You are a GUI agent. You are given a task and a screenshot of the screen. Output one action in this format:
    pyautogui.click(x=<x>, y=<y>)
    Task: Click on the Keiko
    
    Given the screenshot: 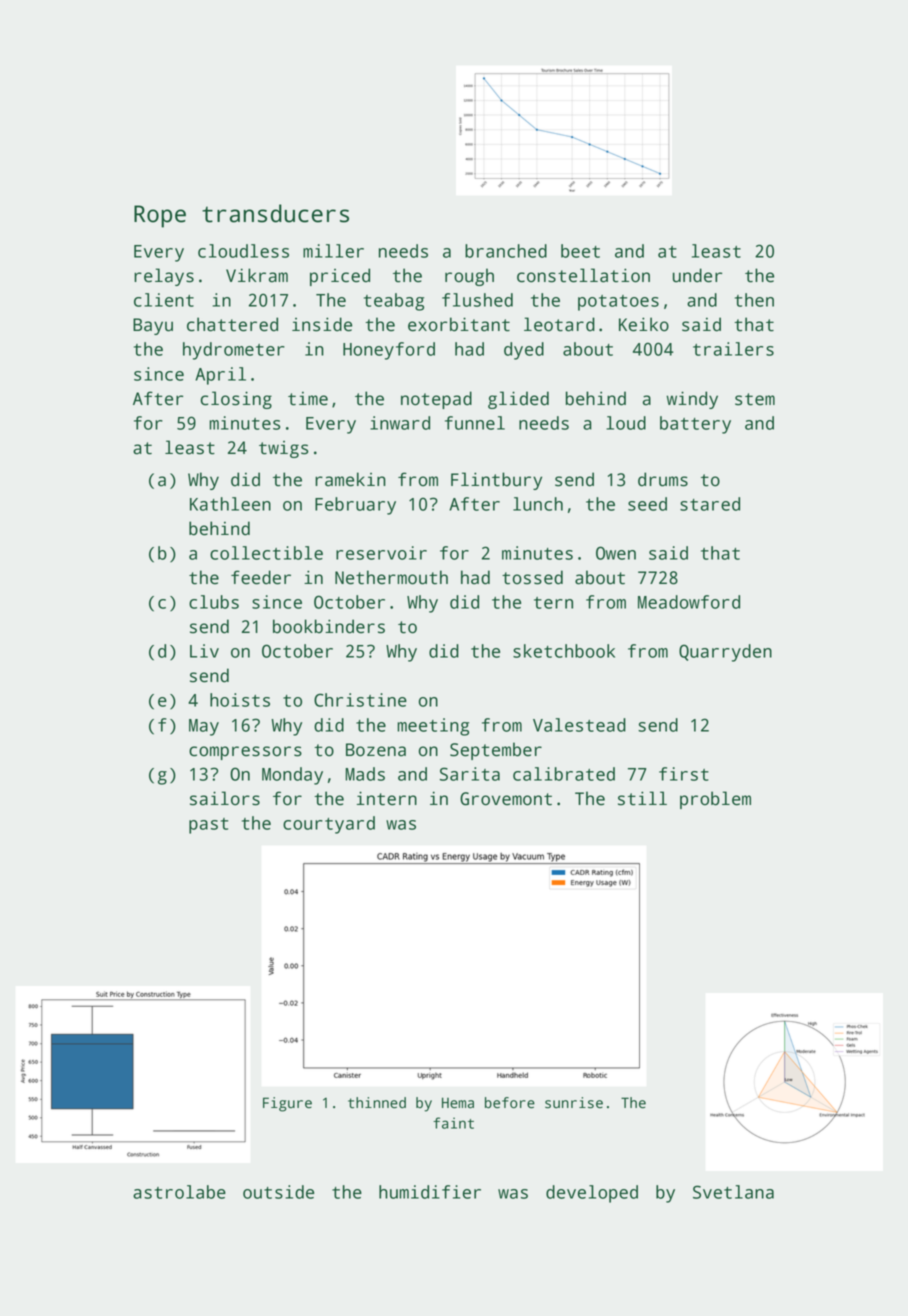 What is the action you would take?
    pyautogui.click(x=644, y=324)
